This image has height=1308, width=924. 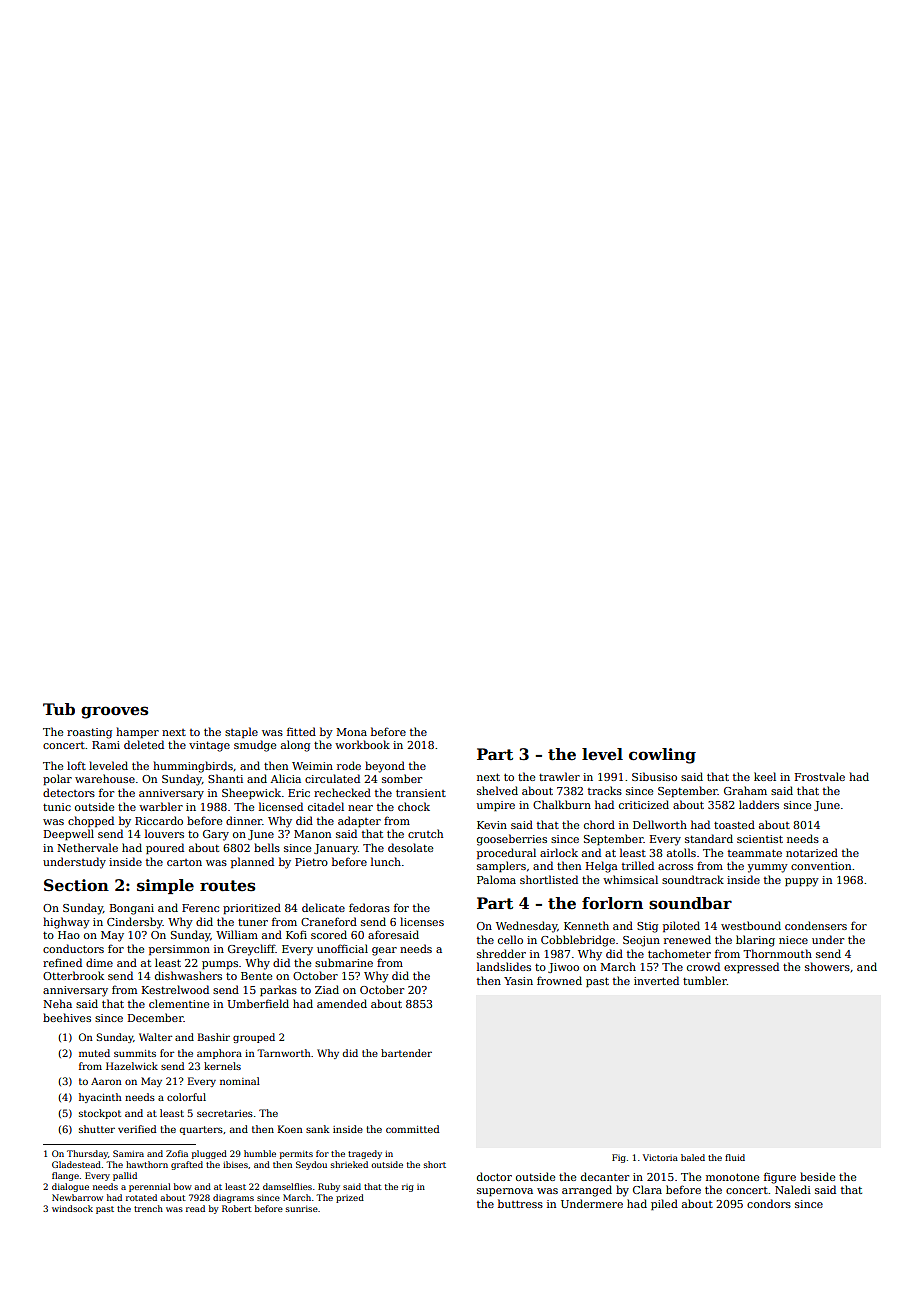 What do you see at coordinates (59, 709) in the image?
I see `Tub` at bounding box center [59, 709].
